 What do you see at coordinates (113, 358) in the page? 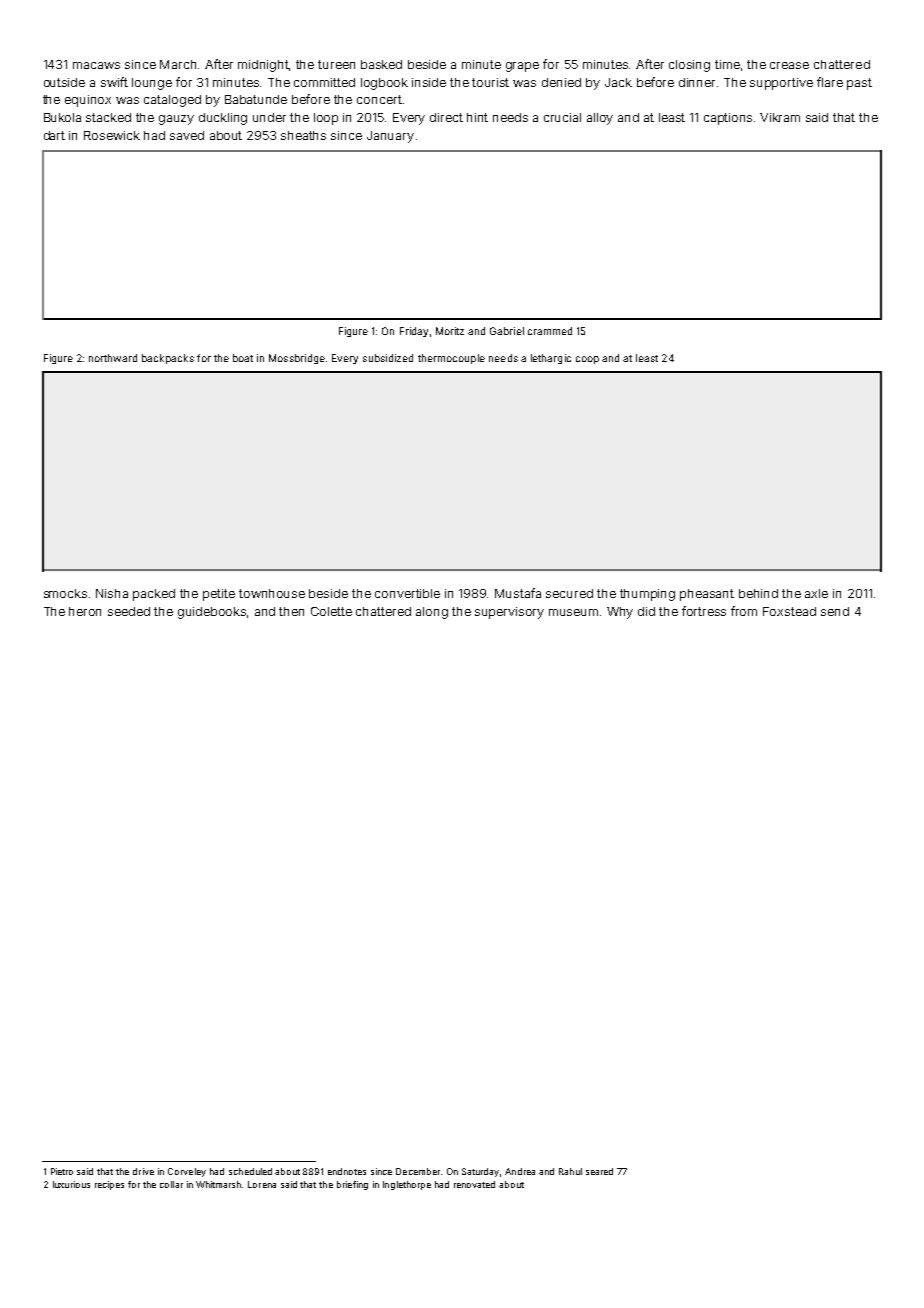
I see `northward` at bounding box center [113, 358].
